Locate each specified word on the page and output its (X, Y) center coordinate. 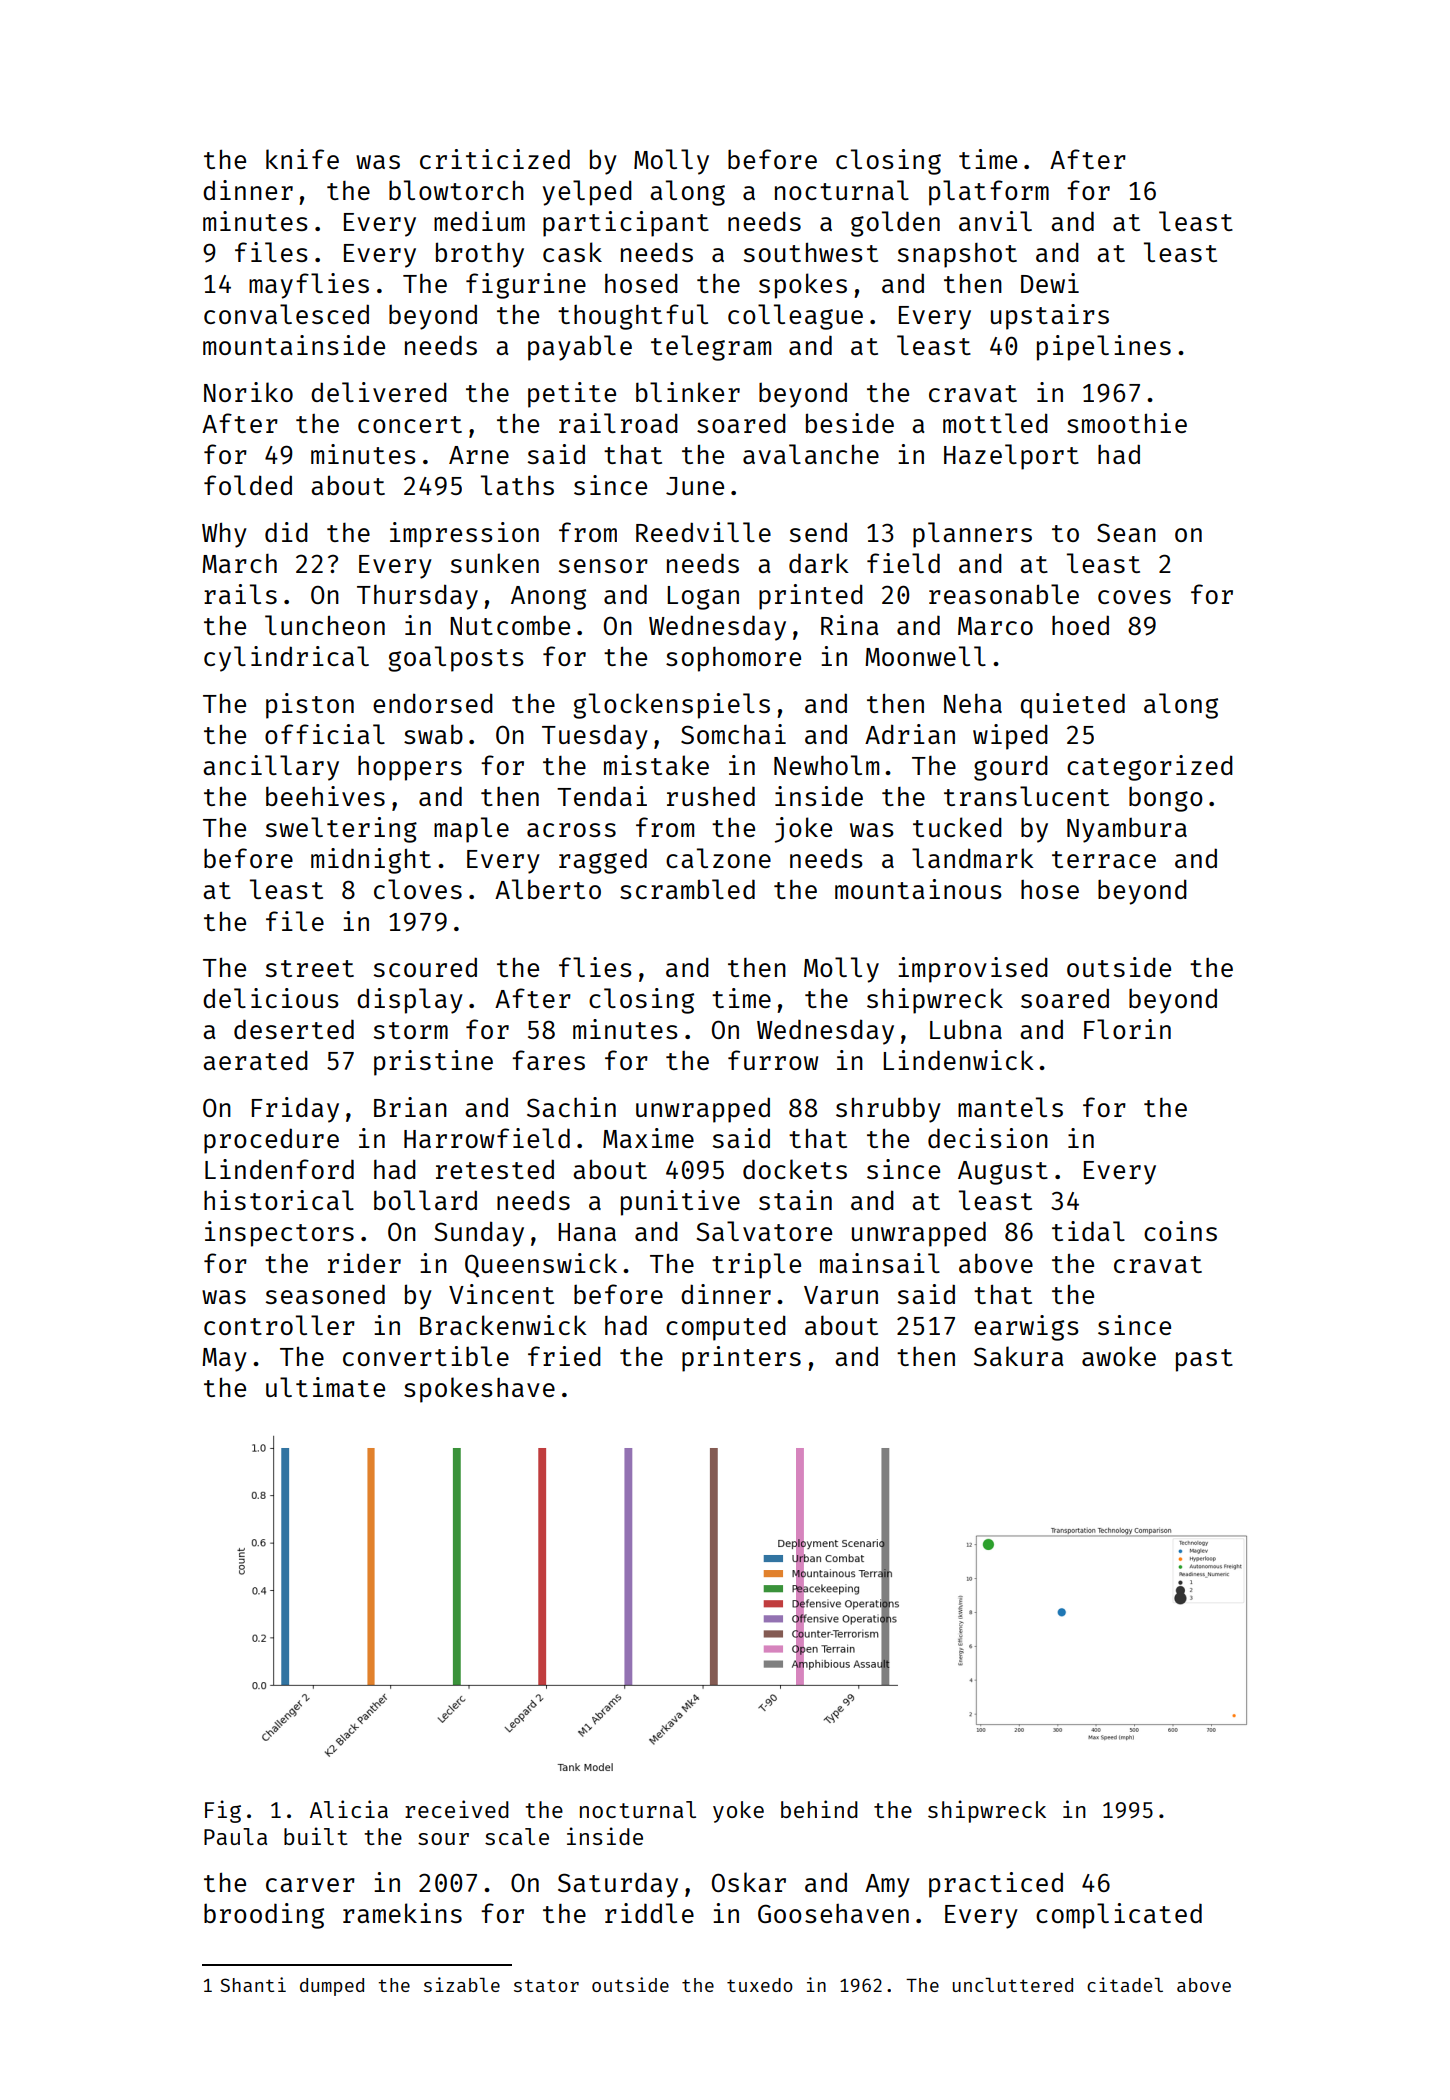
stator (546, 1985)
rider (364, 1263)
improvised (973, 970)
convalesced (286, 314)
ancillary (271, 768)
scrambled (687, 889)
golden (895, 224)
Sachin (571, 1107)
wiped (1010, 737)
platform (989, 193)
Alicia (349, 1809)
